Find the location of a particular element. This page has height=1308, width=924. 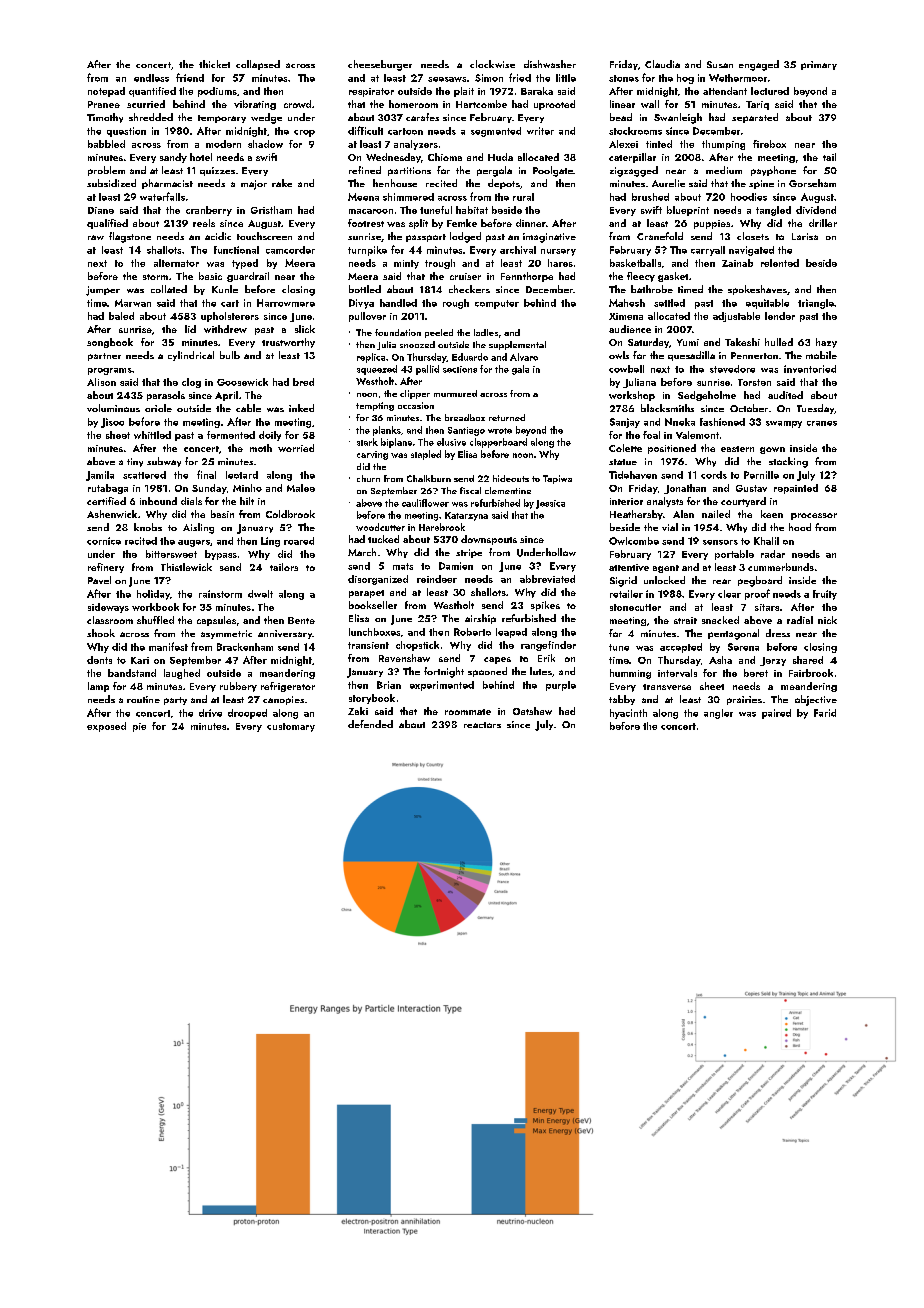

portable is located at coordinates (734, 555).
